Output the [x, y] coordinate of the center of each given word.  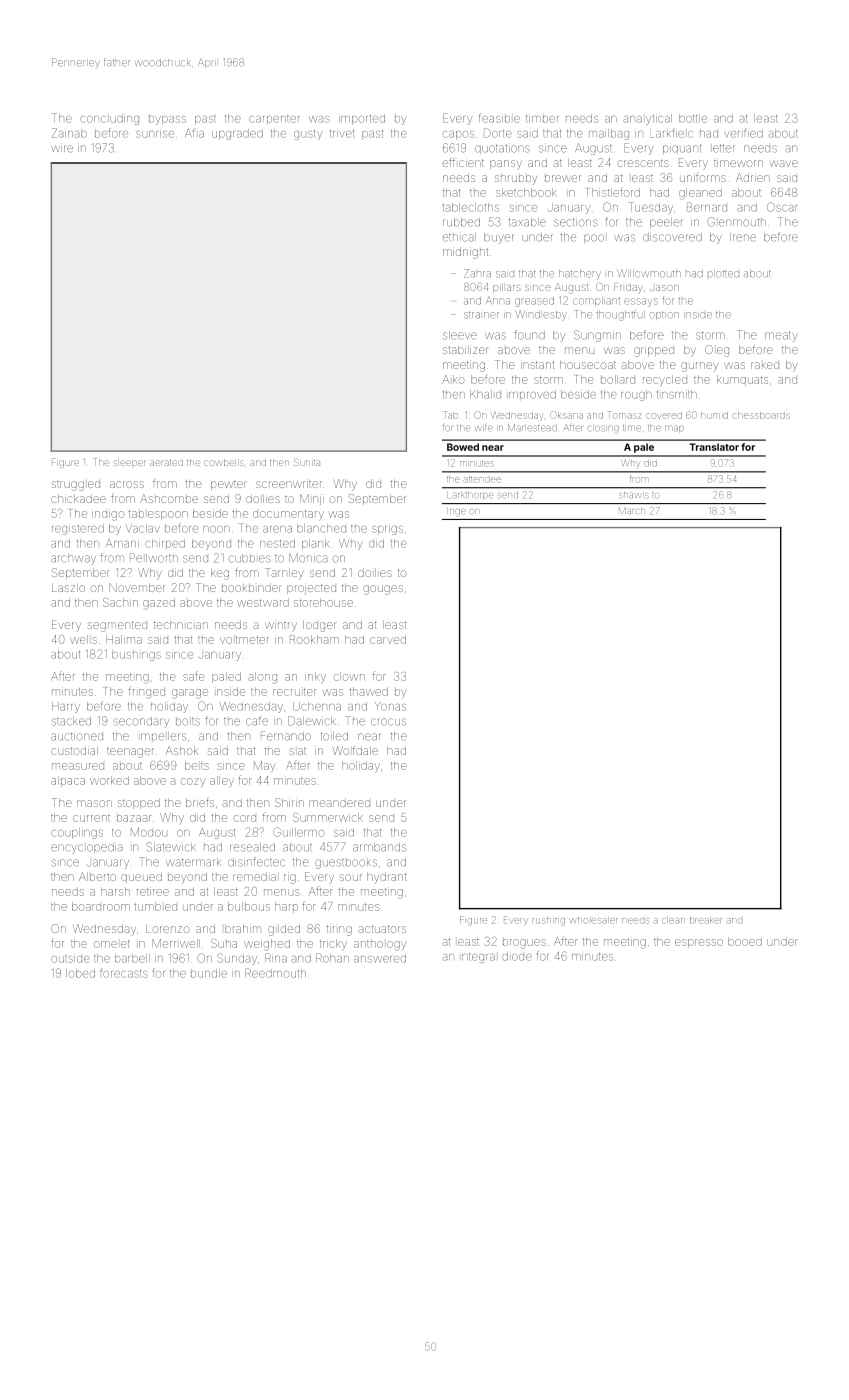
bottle [693, 118]
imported [362, 119]
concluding [109, 119]
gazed [159, 604]
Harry [66, 707]
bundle [209, 973]
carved [388, 639]
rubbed [461, 222]
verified [743, 133]
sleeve [460, 335]
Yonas [390, 706]
